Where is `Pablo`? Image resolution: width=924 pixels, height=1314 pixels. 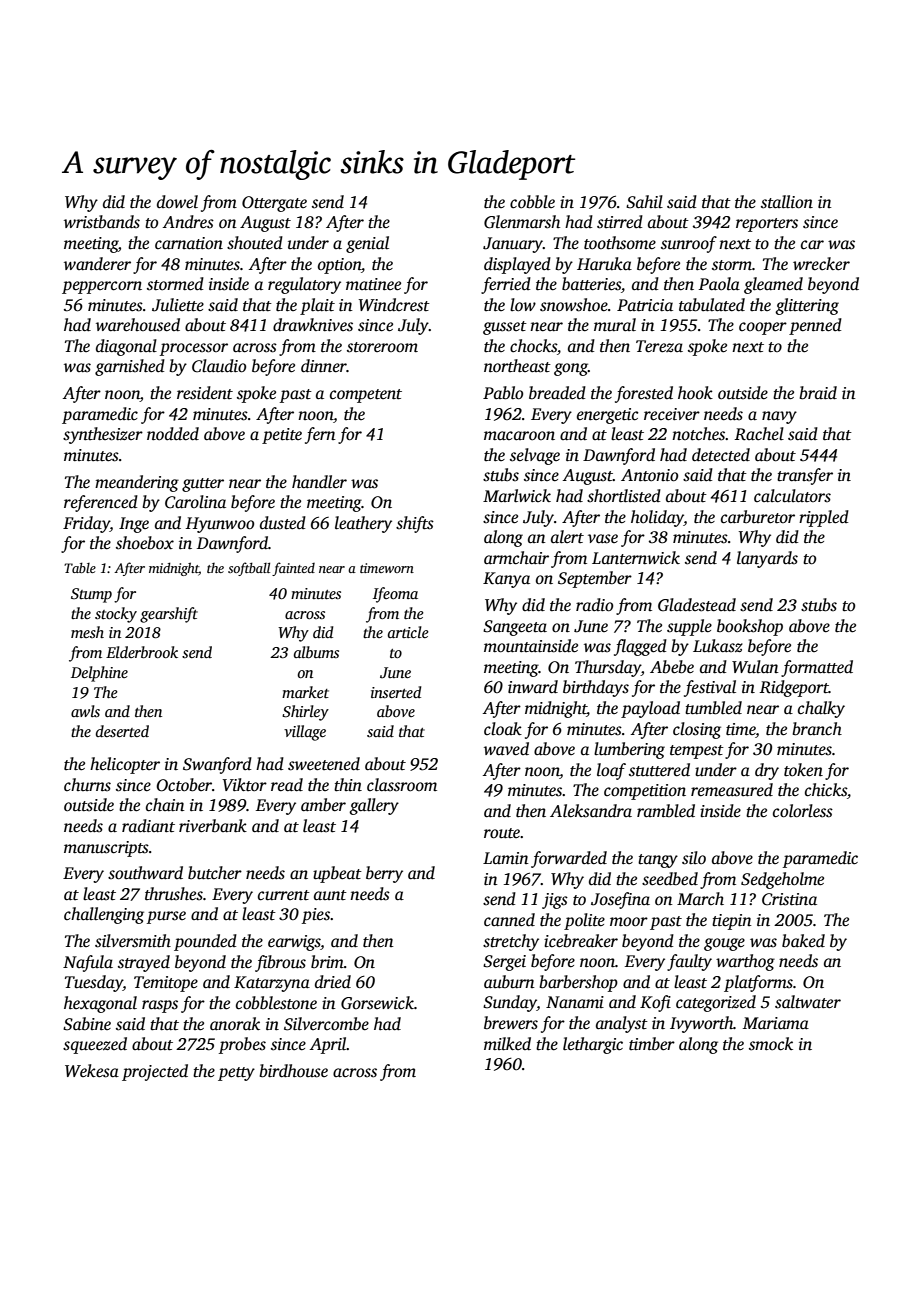
Pablo is located at coordinates (503, 393).
